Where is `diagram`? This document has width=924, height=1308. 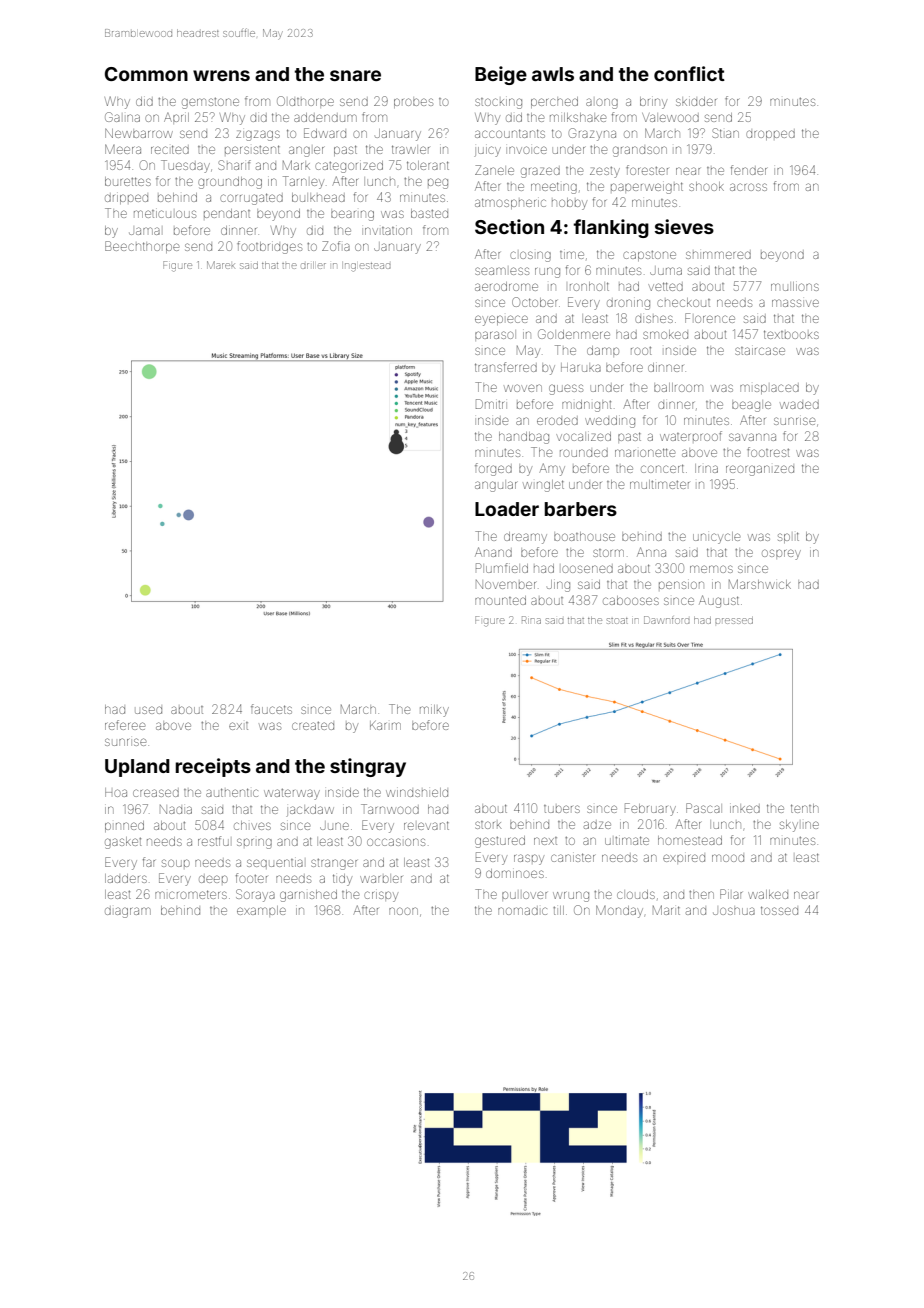 diagram is located at coordinates (128, 912).
